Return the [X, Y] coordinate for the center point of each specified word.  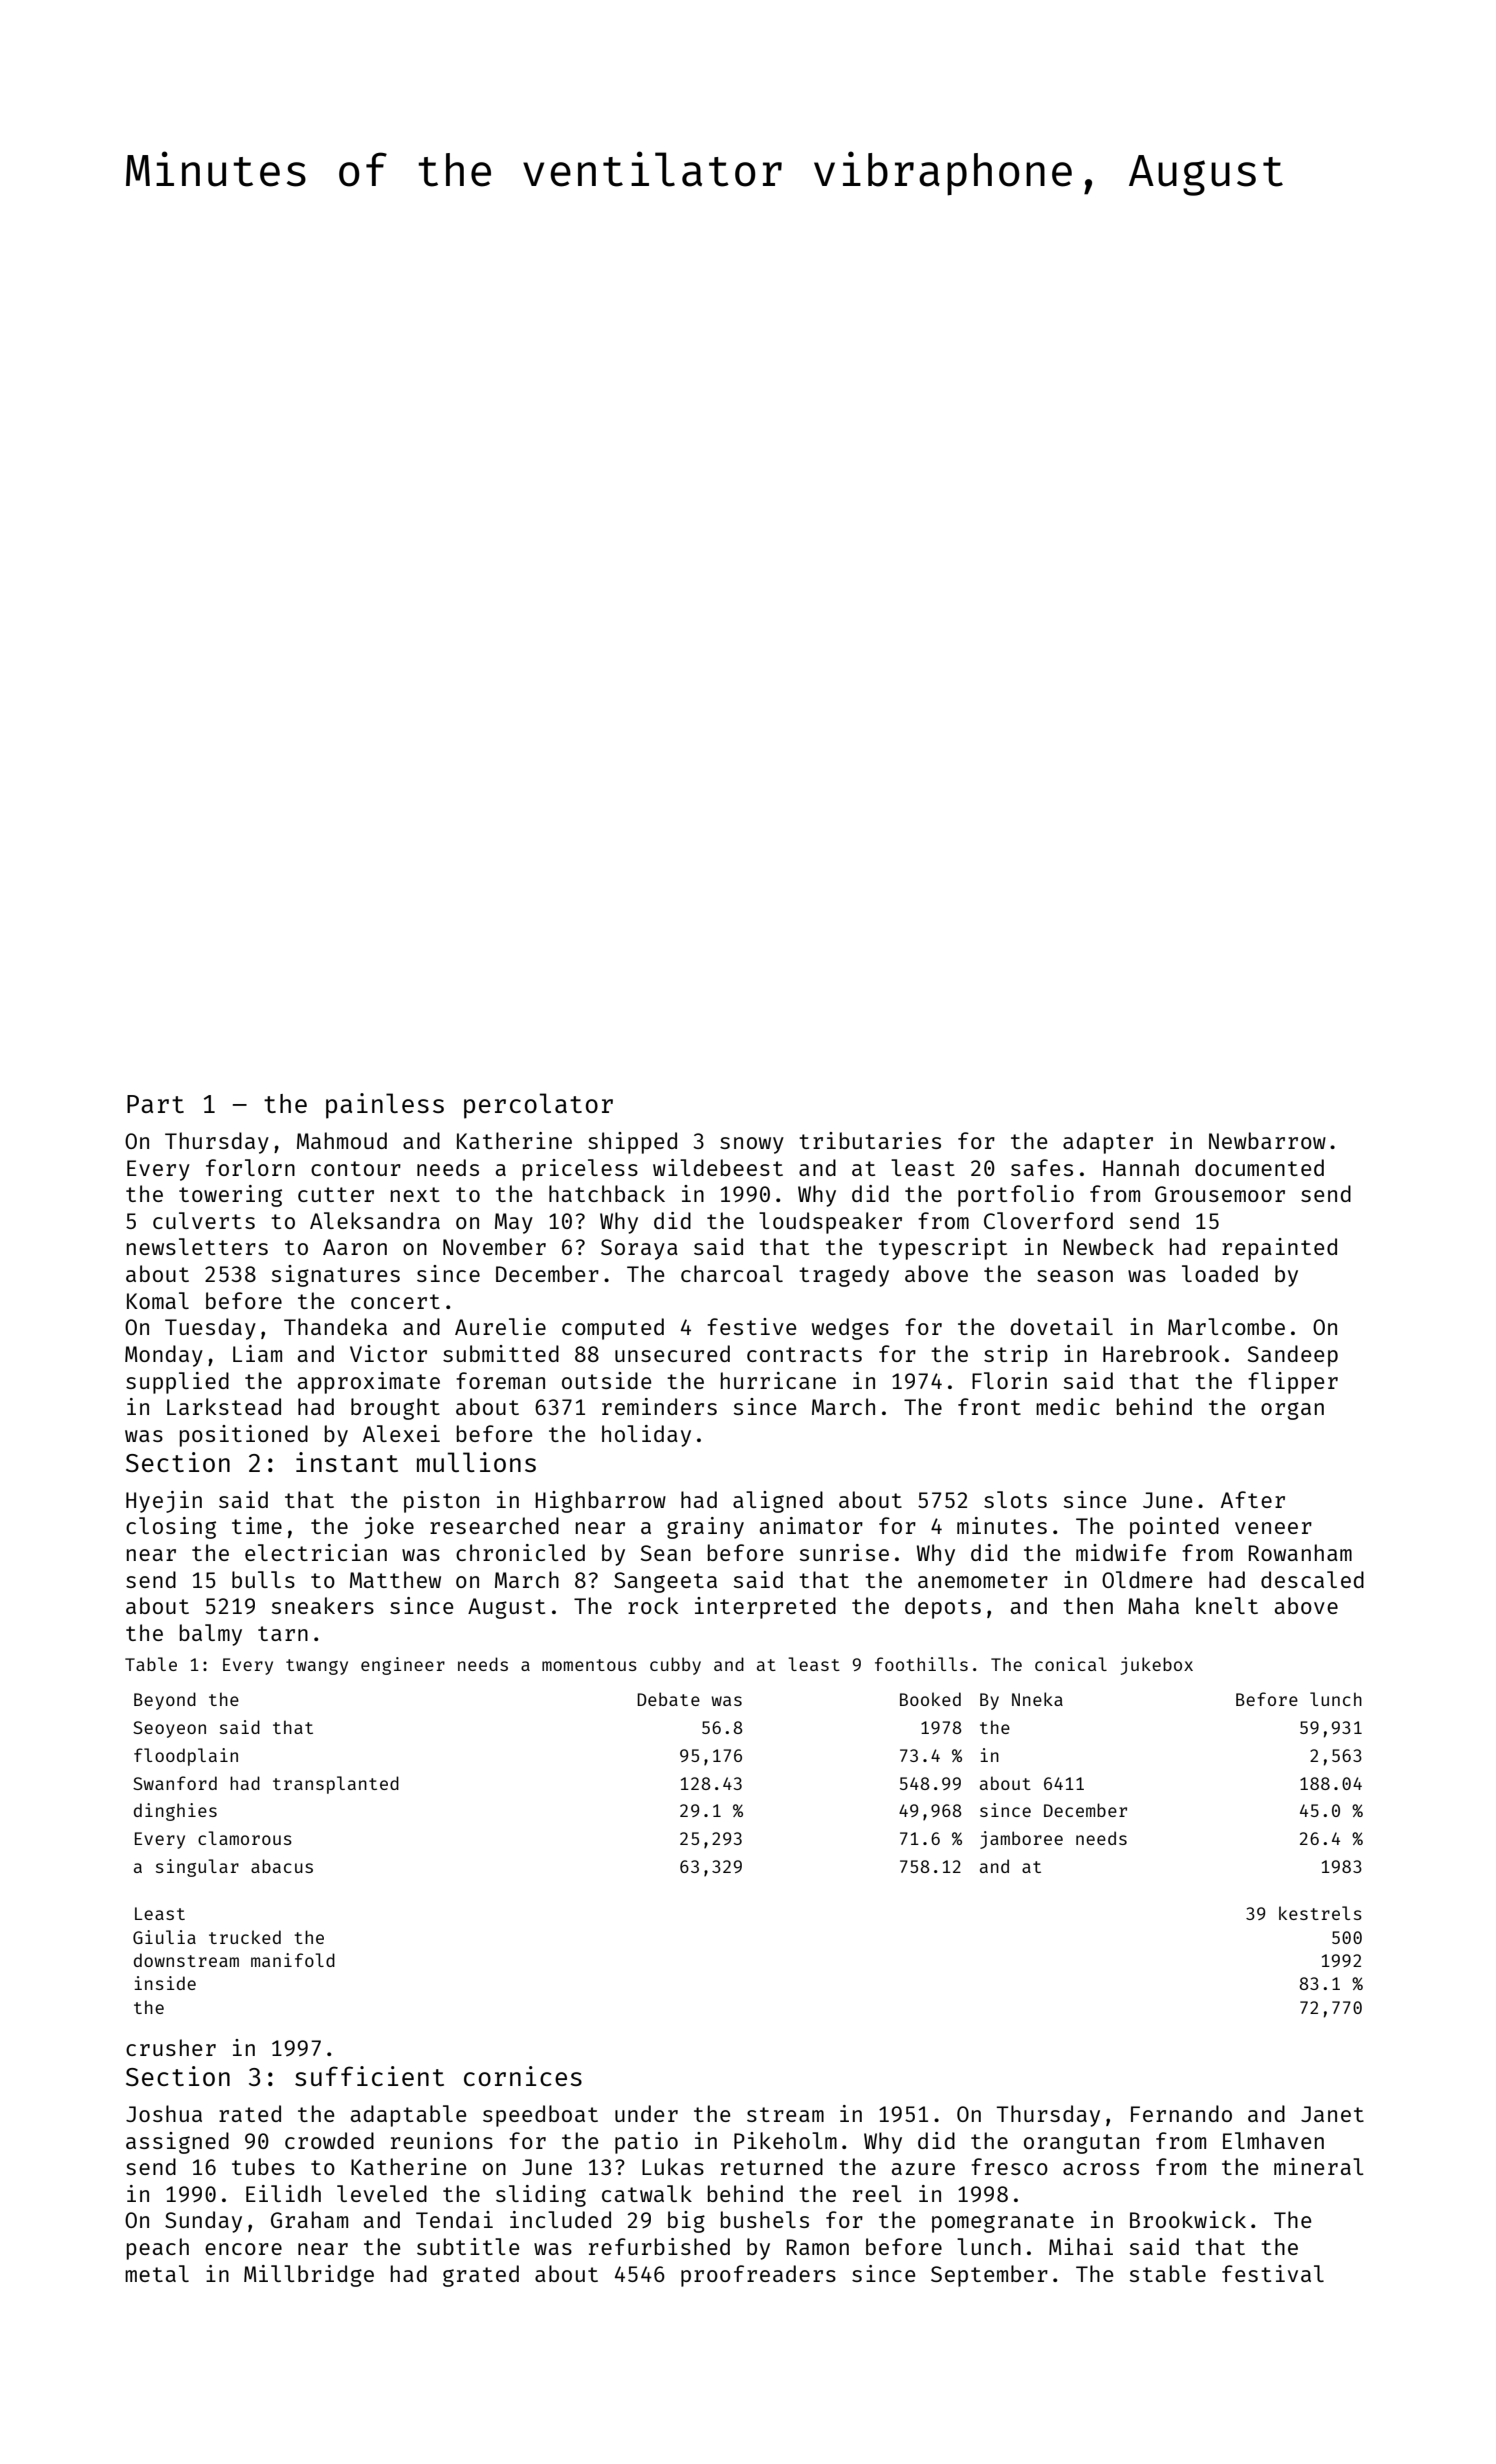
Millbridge [309, 2276]
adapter [1108, 1143]
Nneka [1037, 1699]
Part [155, 1104]
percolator [538, 1106]
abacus [282, 1866]
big [686, 2222]
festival [1273, 2273]
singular [197, 1868]
